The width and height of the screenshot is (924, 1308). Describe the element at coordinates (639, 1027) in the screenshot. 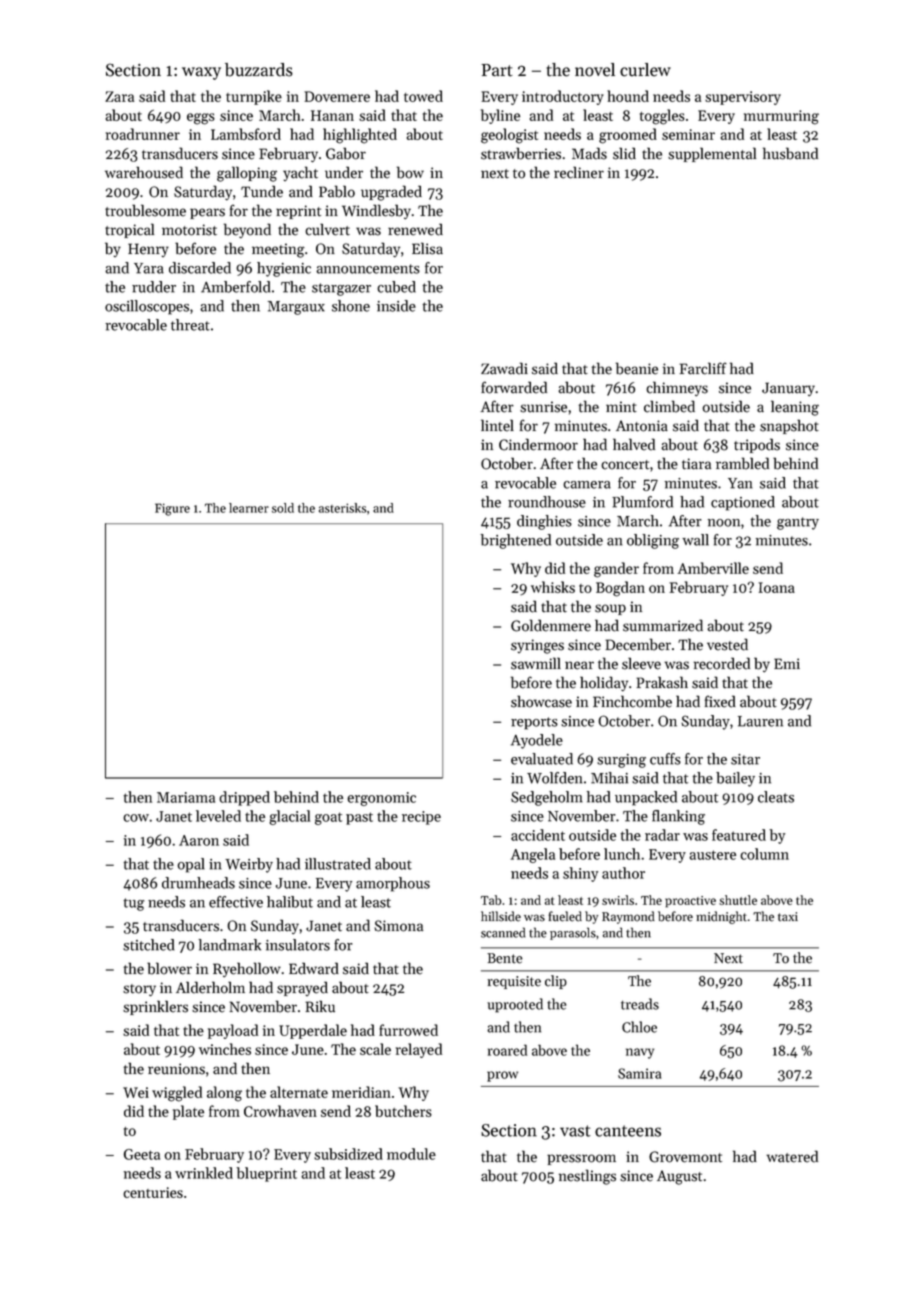

I see `Chloe` at that location.
